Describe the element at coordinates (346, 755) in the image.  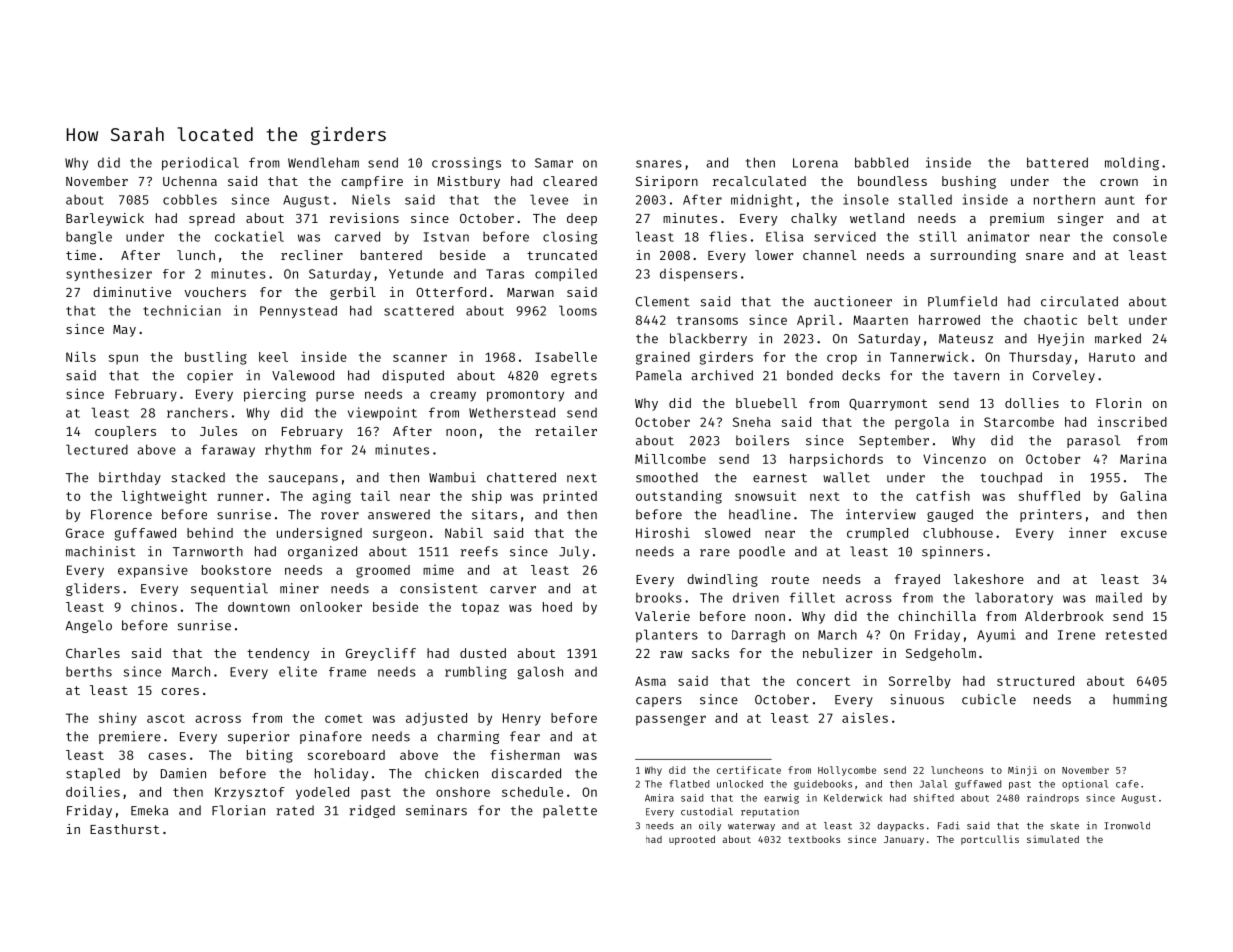
I see `scoreboard` at that location.
